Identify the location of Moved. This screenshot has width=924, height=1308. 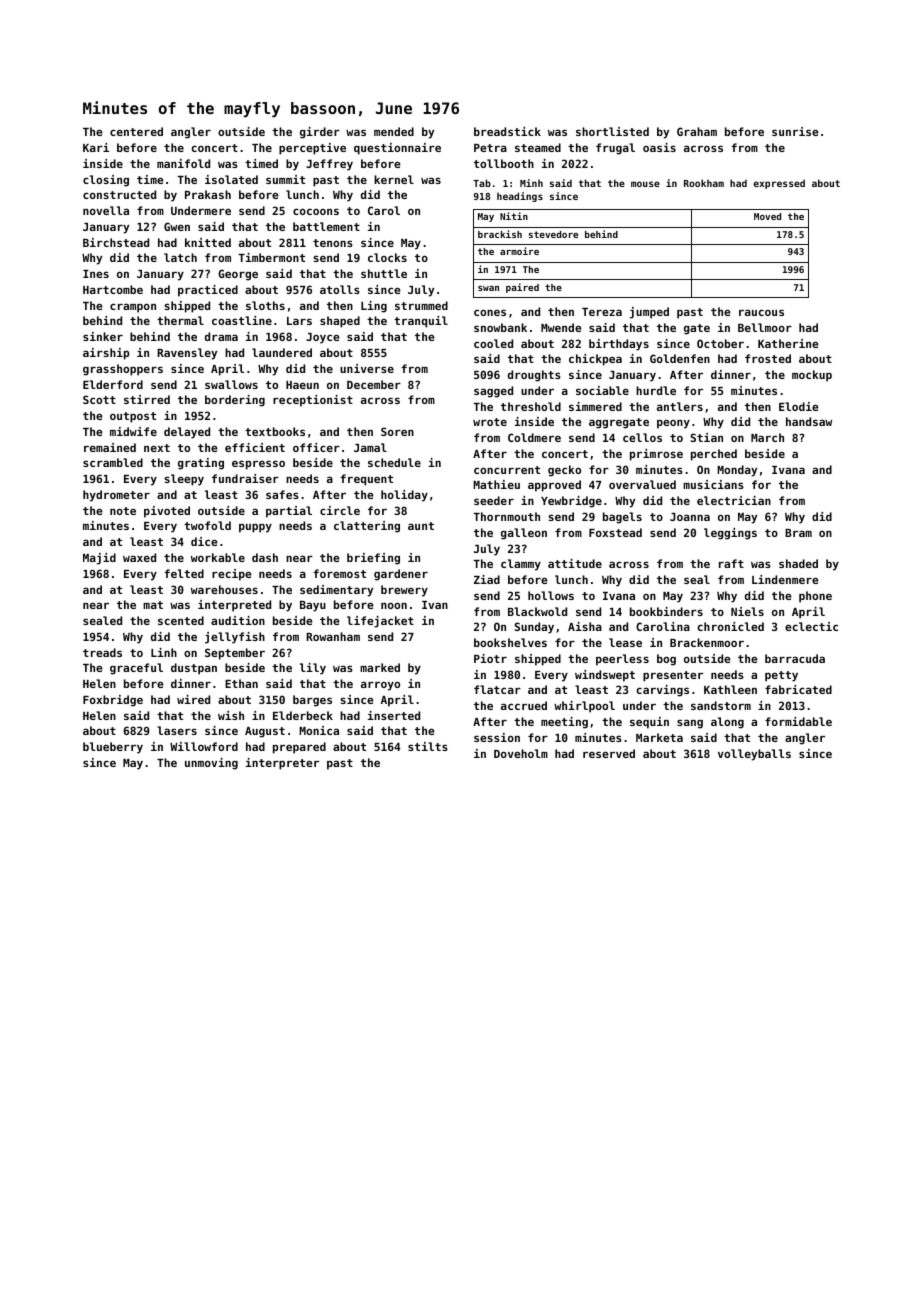
(767, 216).
